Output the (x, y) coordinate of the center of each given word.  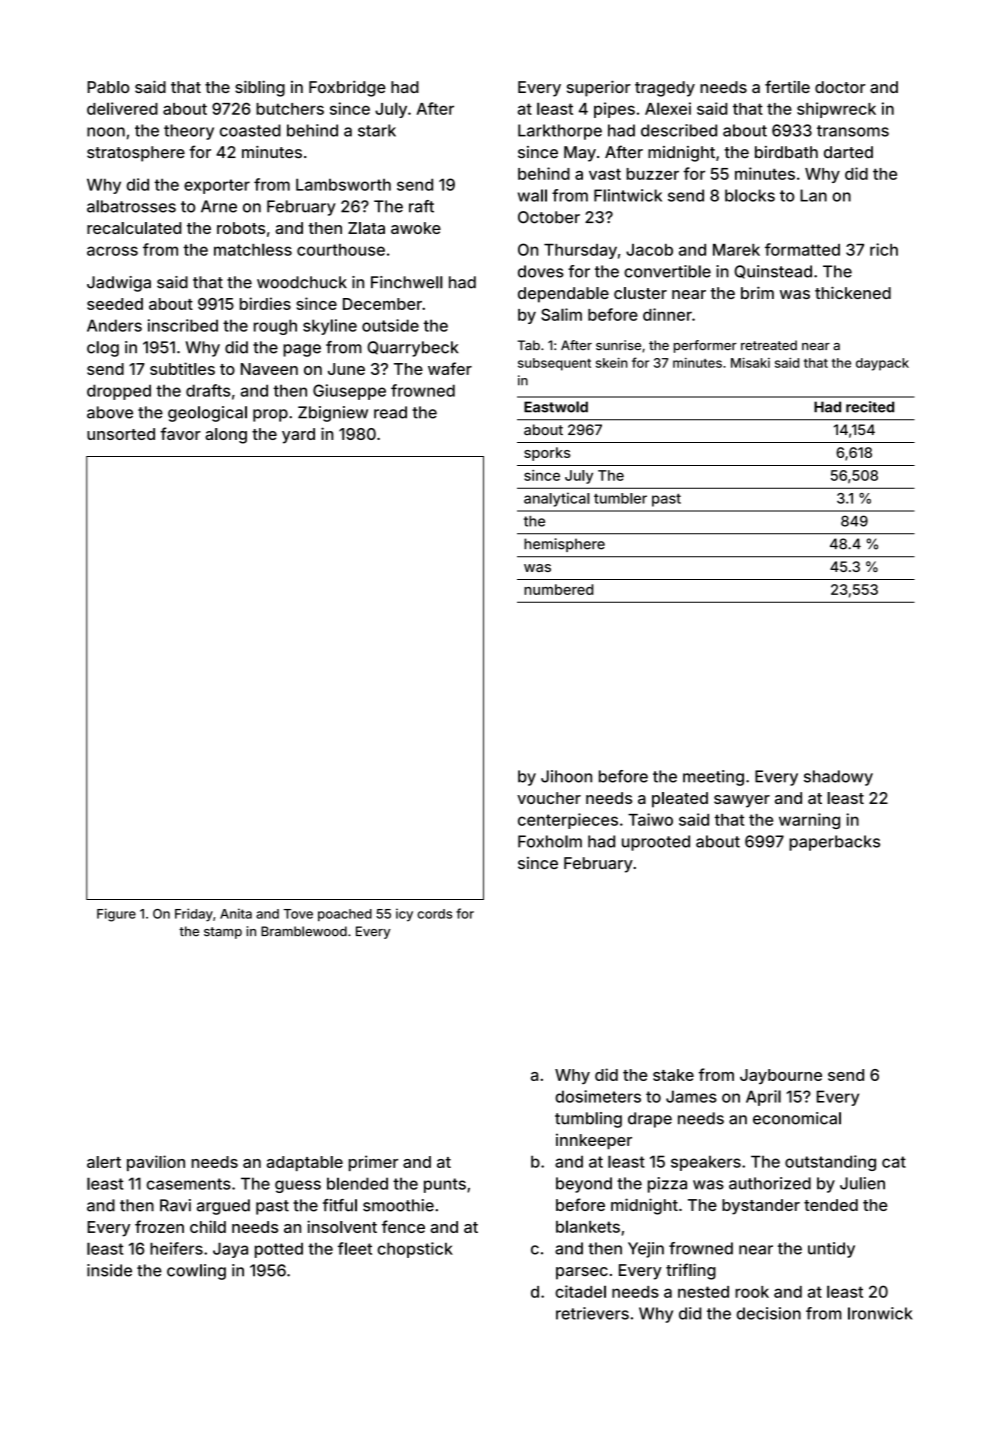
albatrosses (131, 206)
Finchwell (407, 282)
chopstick (415, 1250)
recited (870, 407)
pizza (667, 1185)
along (226, 436)
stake (673, 1075)
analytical (557, 499)
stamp (223, 933)
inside (109, 1270)
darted (848, 152)
